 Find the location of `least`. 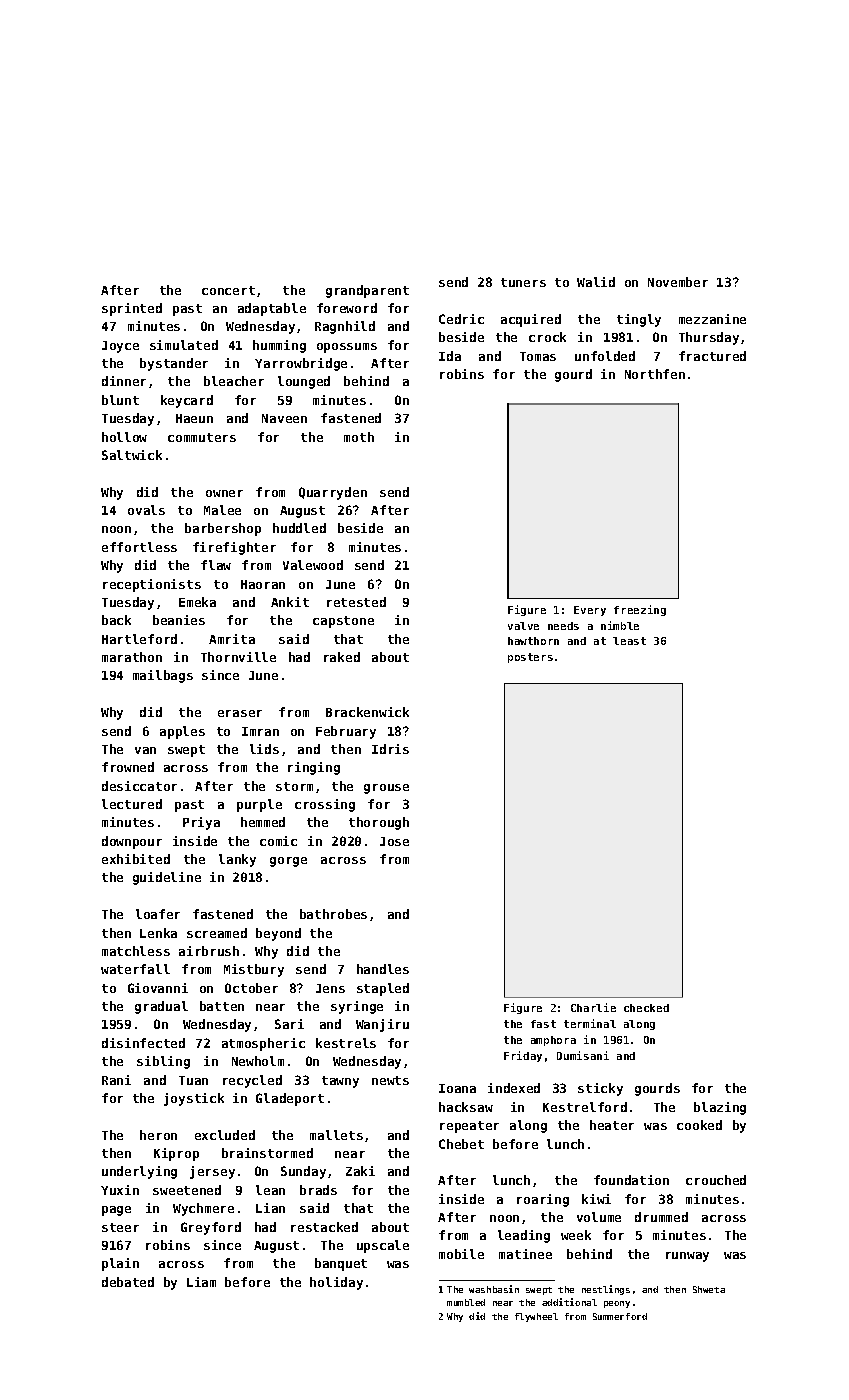

least is located at coordinates (629, 641).
